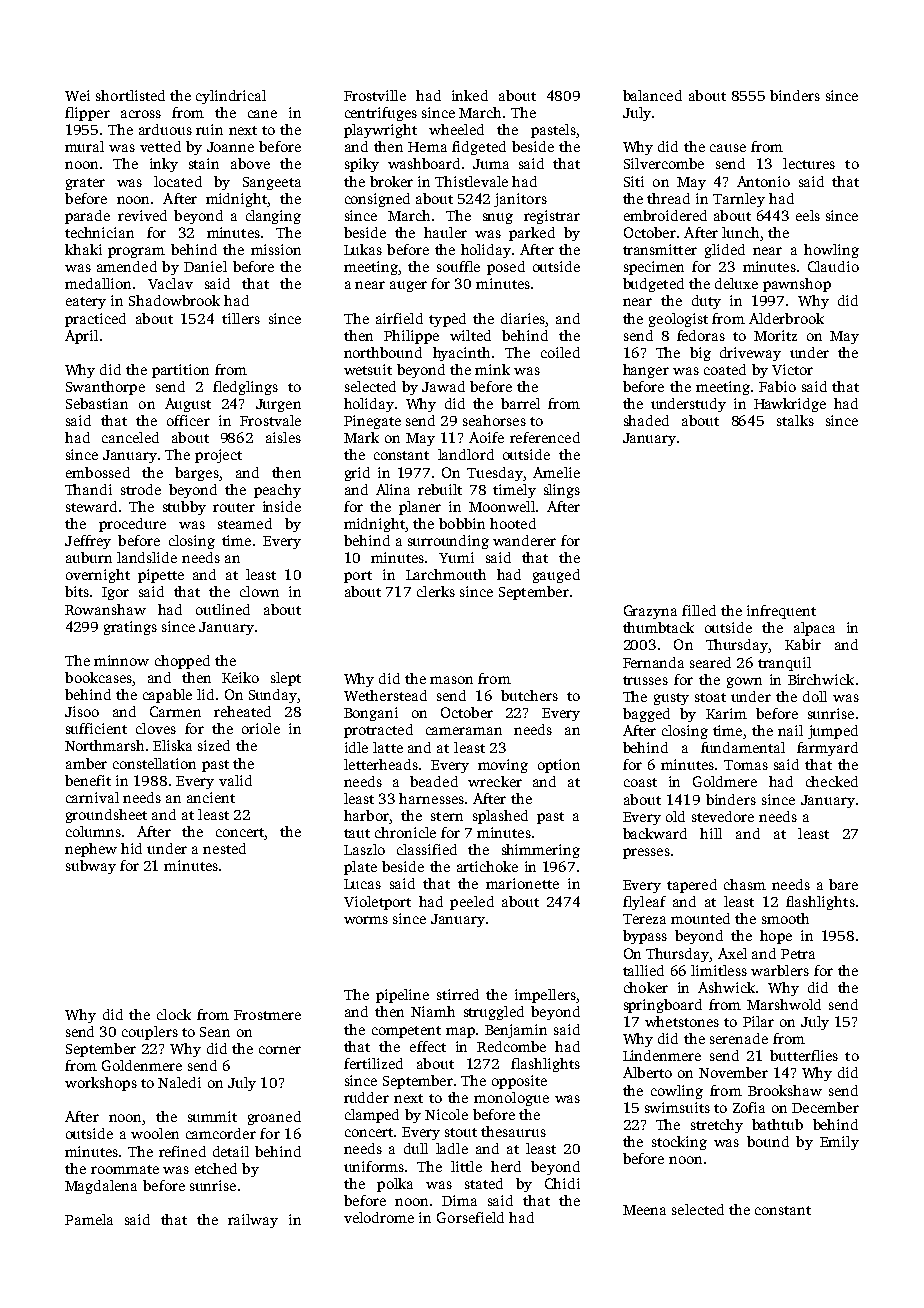  I want to click on khaki, so click(83, 249).
